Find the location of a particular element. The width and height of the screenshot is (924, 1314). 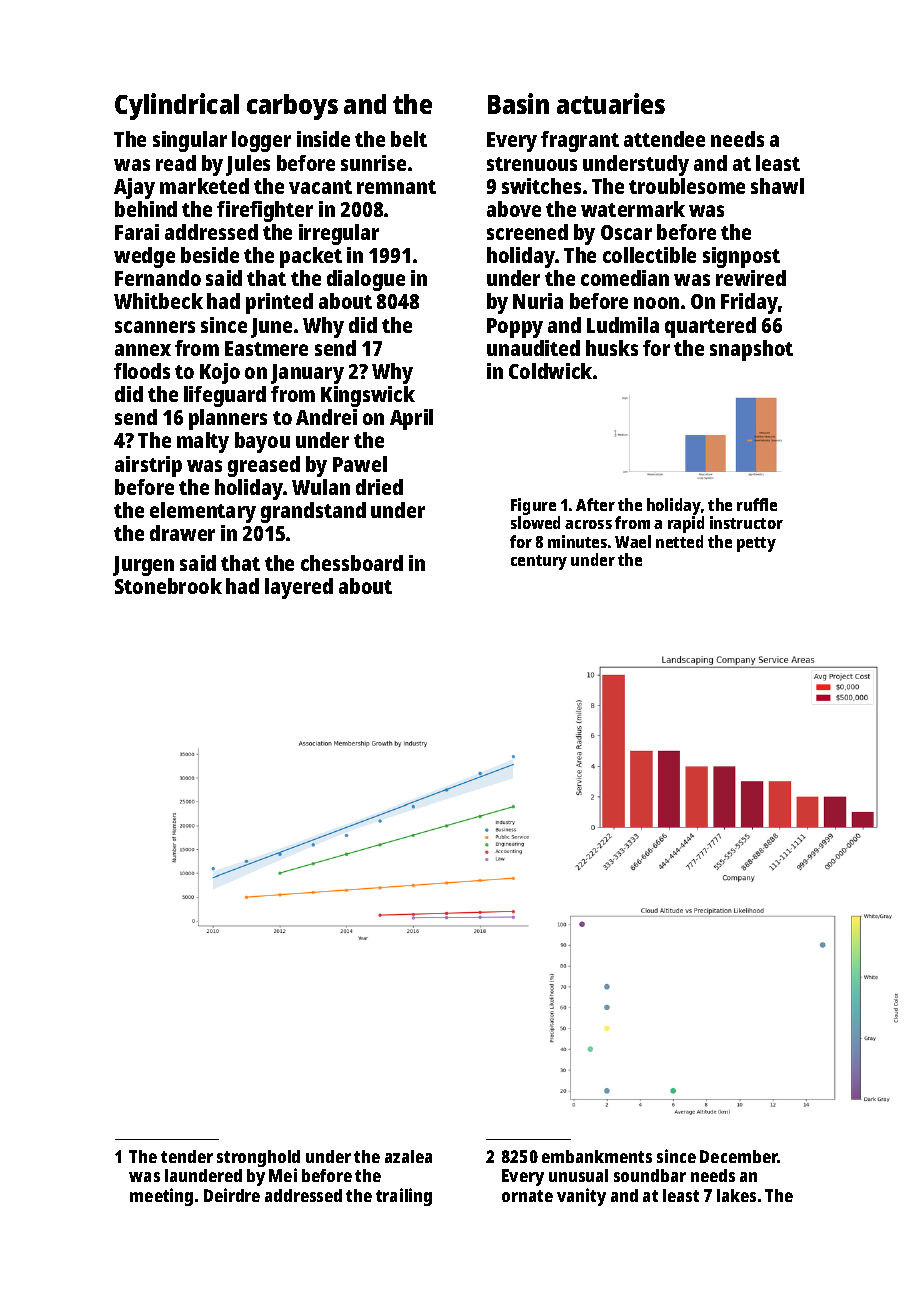

Stonebrook is located at coordinates (168, 586).
